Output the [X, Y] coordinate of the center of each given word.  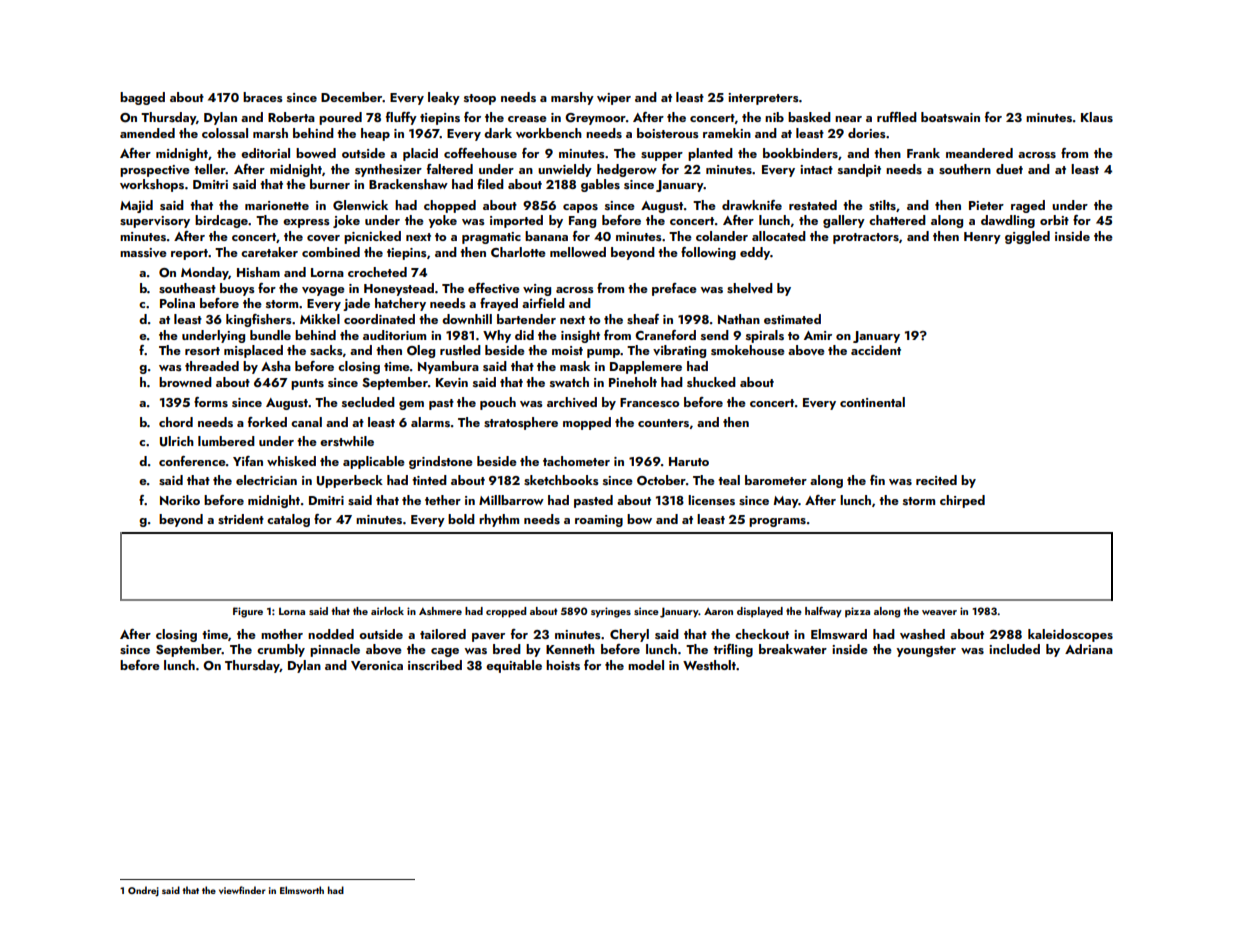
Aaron [718, 611]
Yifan [248, 461]
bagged [142, 98]
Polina [177, 303]
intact [816, 169]
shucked [711, 382]
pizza [857, 612]
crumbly [281, 650]
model [646, 665]
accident [876, 350]
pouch [498, 403]
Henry [982, 238]
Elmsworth [302, 890]
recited [936, 480]
